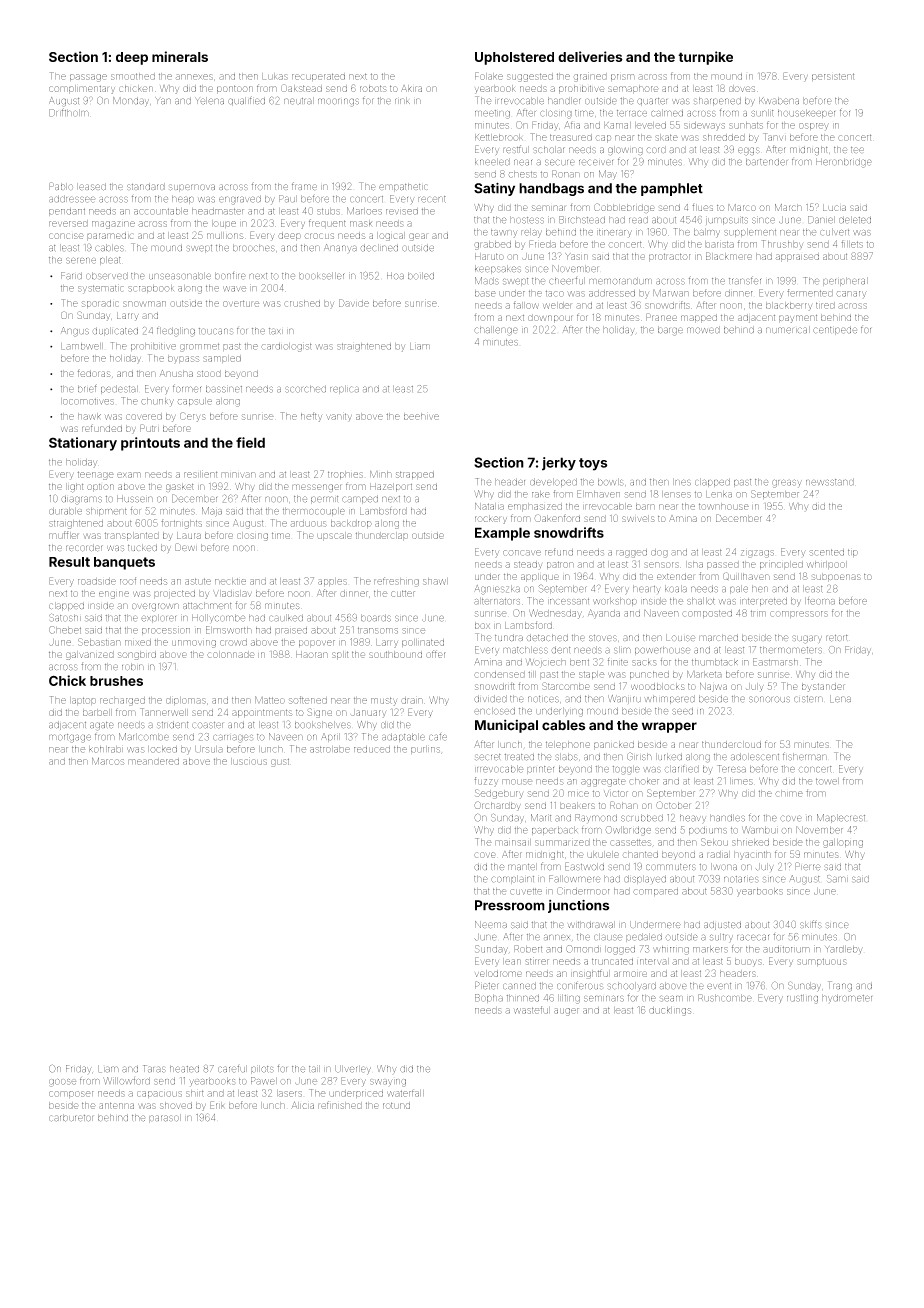 The width and height of the image is (924, 1308). I want to click on Farid, so click(71, 276).
